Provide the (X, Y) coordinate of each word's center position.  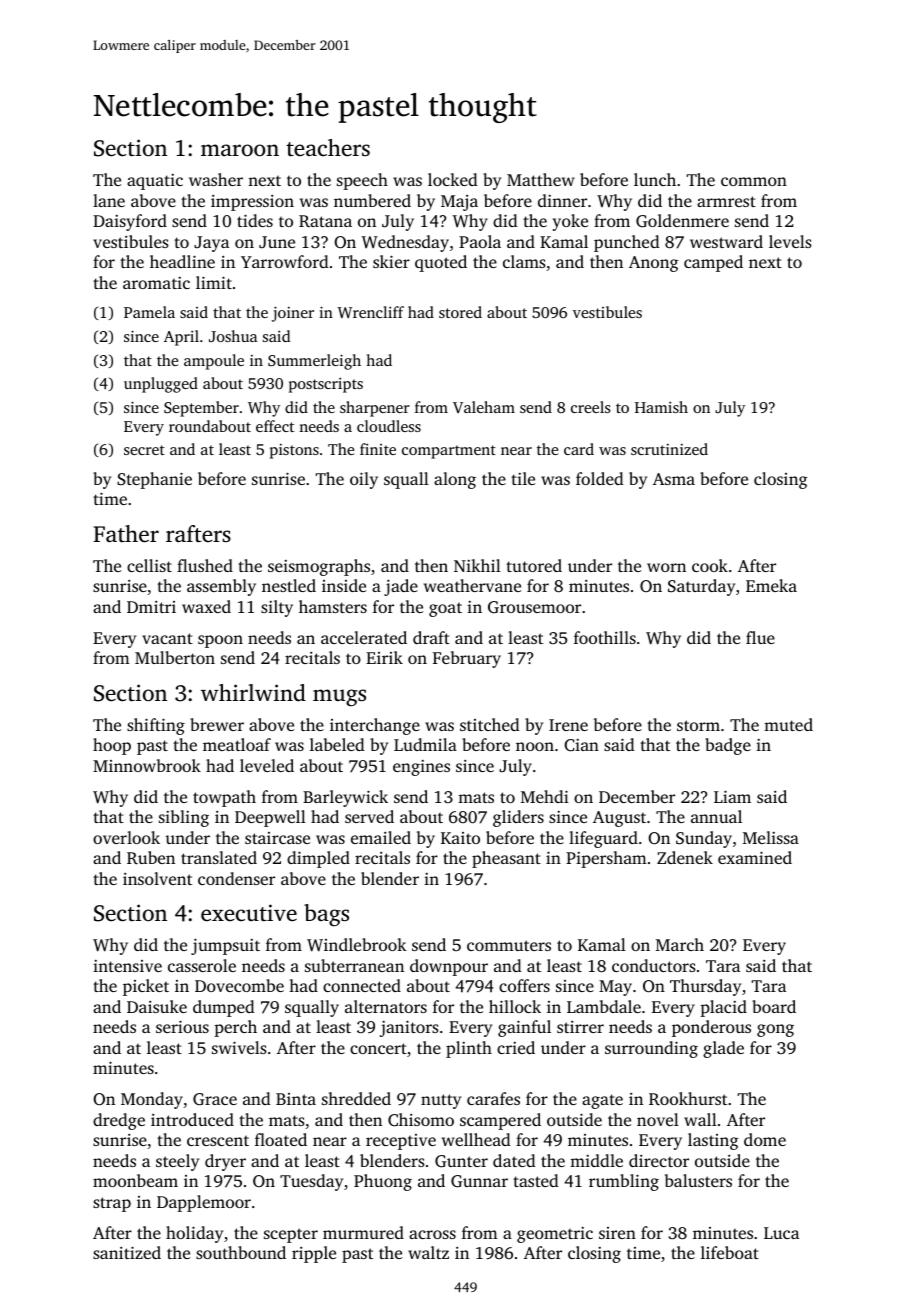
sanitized (127, 1252)
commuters (509, 945)
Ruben (151, 858)
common (754, 181)
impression (252, 203)
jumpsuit (225, 946)
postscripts (326, 385)
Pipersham (606, 859)
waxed (206, 606)
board (774, 1006)
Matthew (541, 179)
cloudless (389, 426)
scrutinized (669, 449)
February (467, 659)
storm (698, 725)
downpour (449, 967)
